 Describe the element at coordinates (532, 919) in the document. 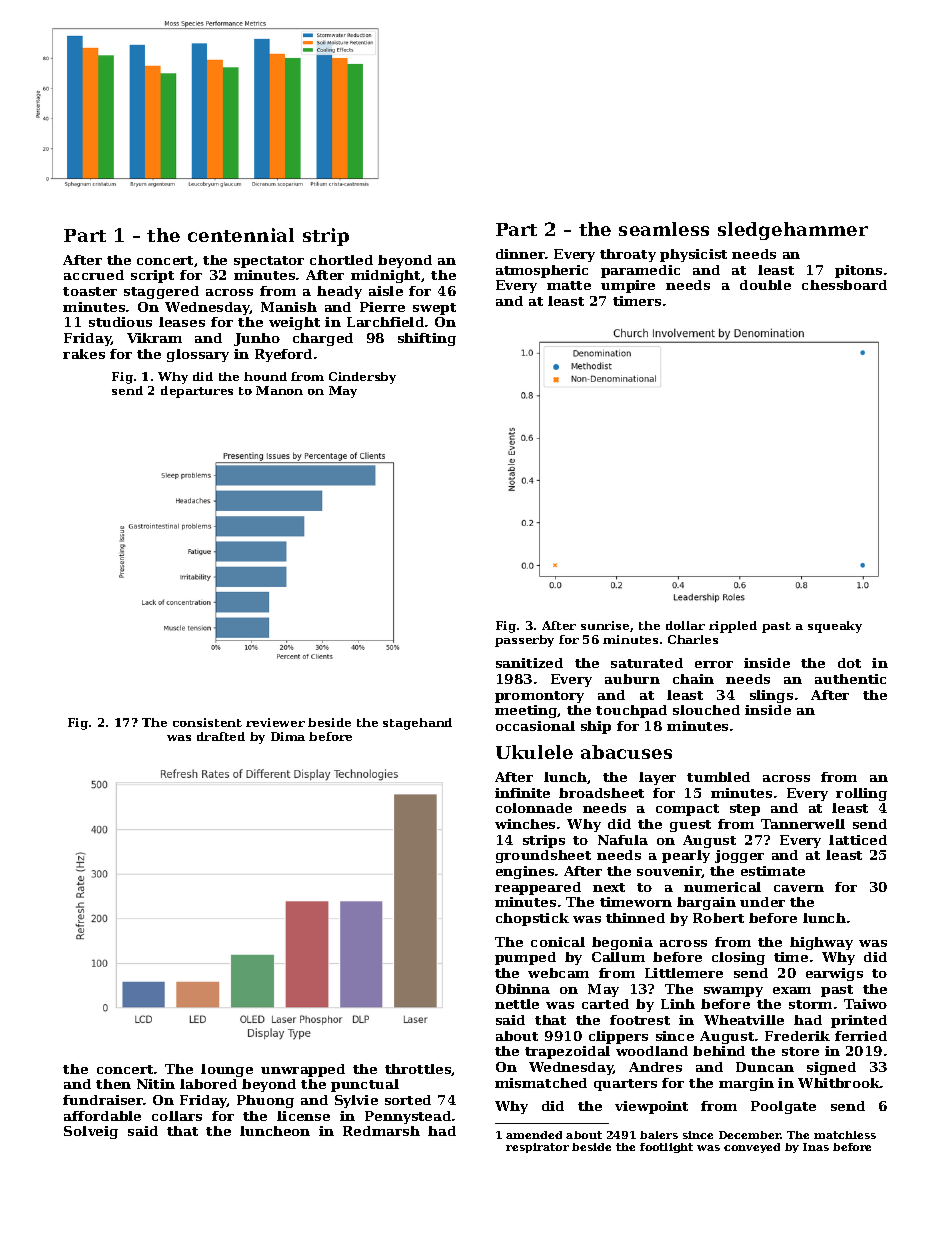

I see `chopstick` at that location.
